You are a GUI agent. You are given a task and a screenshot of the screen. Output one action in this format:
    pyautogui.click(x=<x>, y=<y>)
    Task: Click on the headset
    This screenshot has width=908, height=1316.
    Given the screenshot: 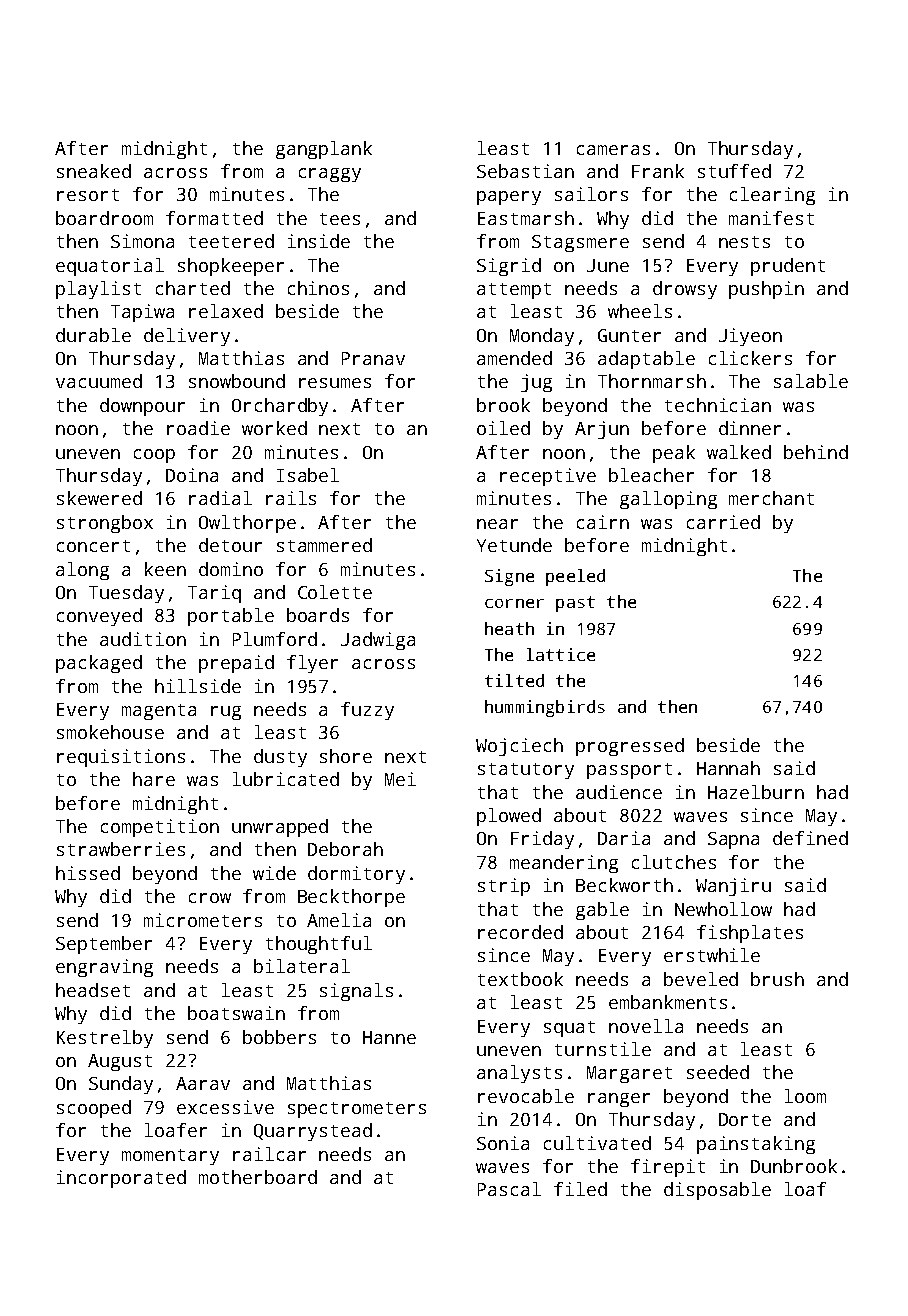 What is the action you would take?
    pyautogui.click(x=93, y=990)
